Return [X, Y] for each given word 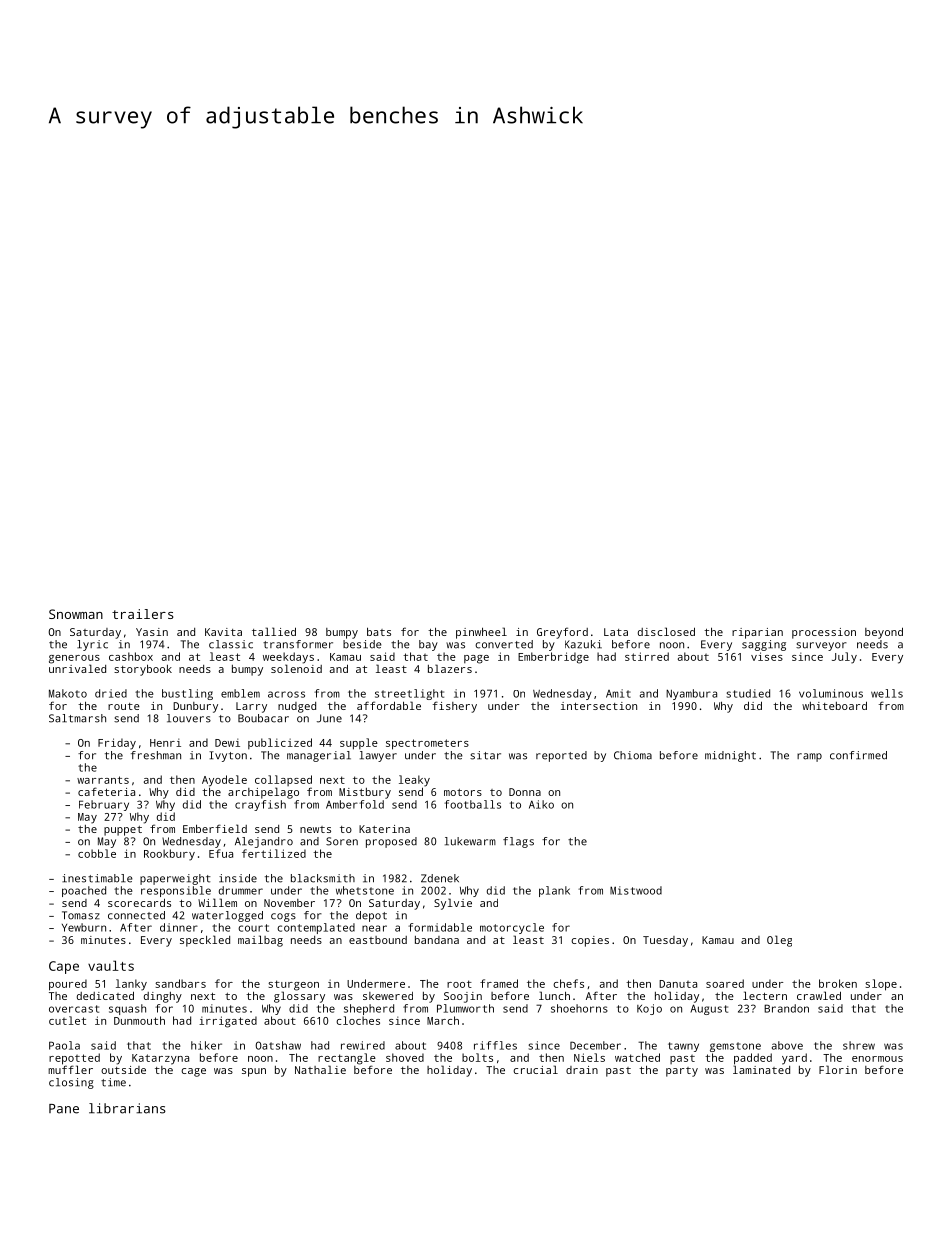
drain [582, 1070]
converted [504, 644]
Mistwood [636, 890]
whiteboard [834, 705]
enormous [877, 1059]
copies [590, 941]
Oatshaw [278, 1045]
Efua [221, 853]
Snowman [76, 614]
